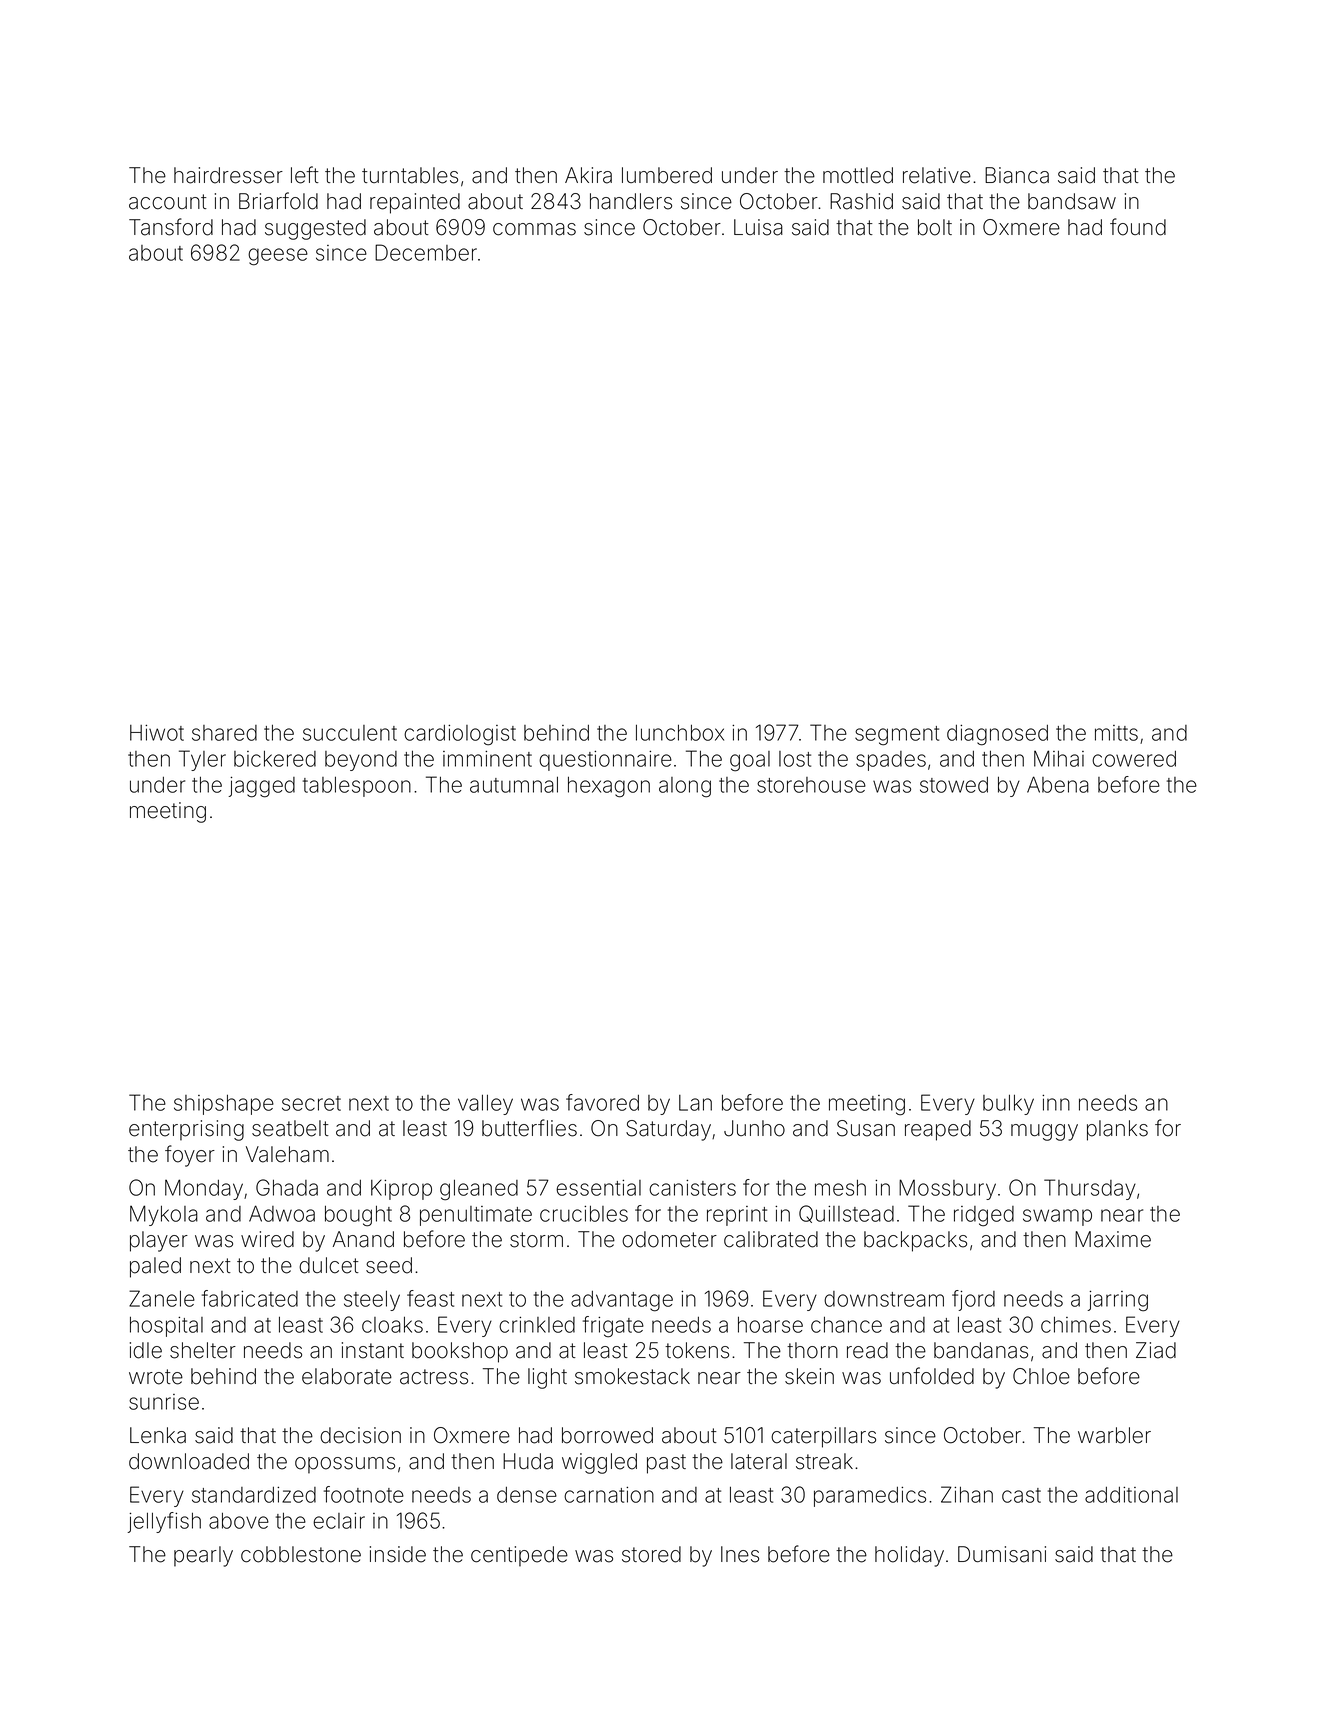 The width and height of the screenshot is (1327, 1717). I want to click on hairdresser, so click(228, 175).
